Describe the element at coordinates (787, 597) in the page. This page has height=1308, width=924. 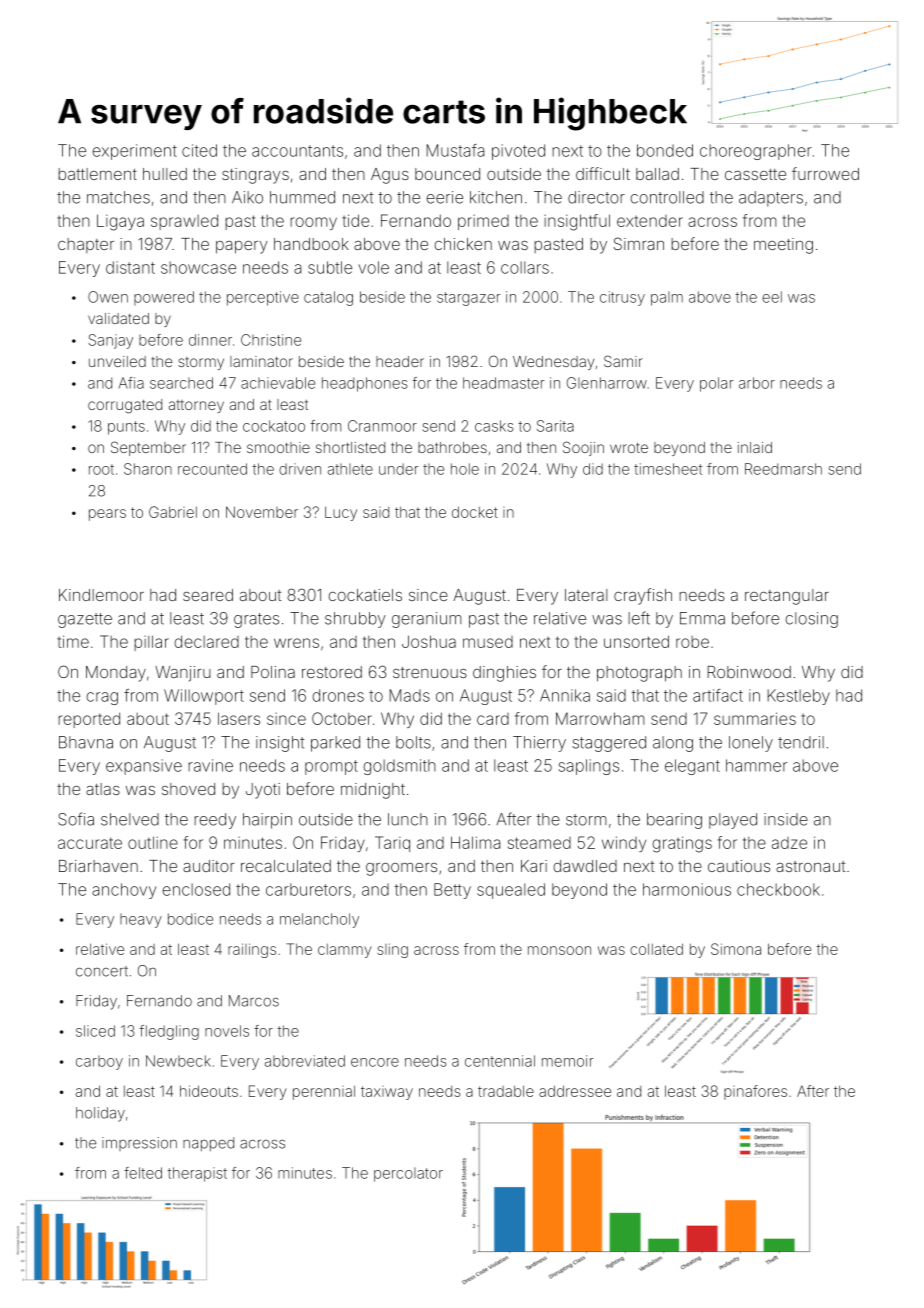
I see `rectangular` at that location.
